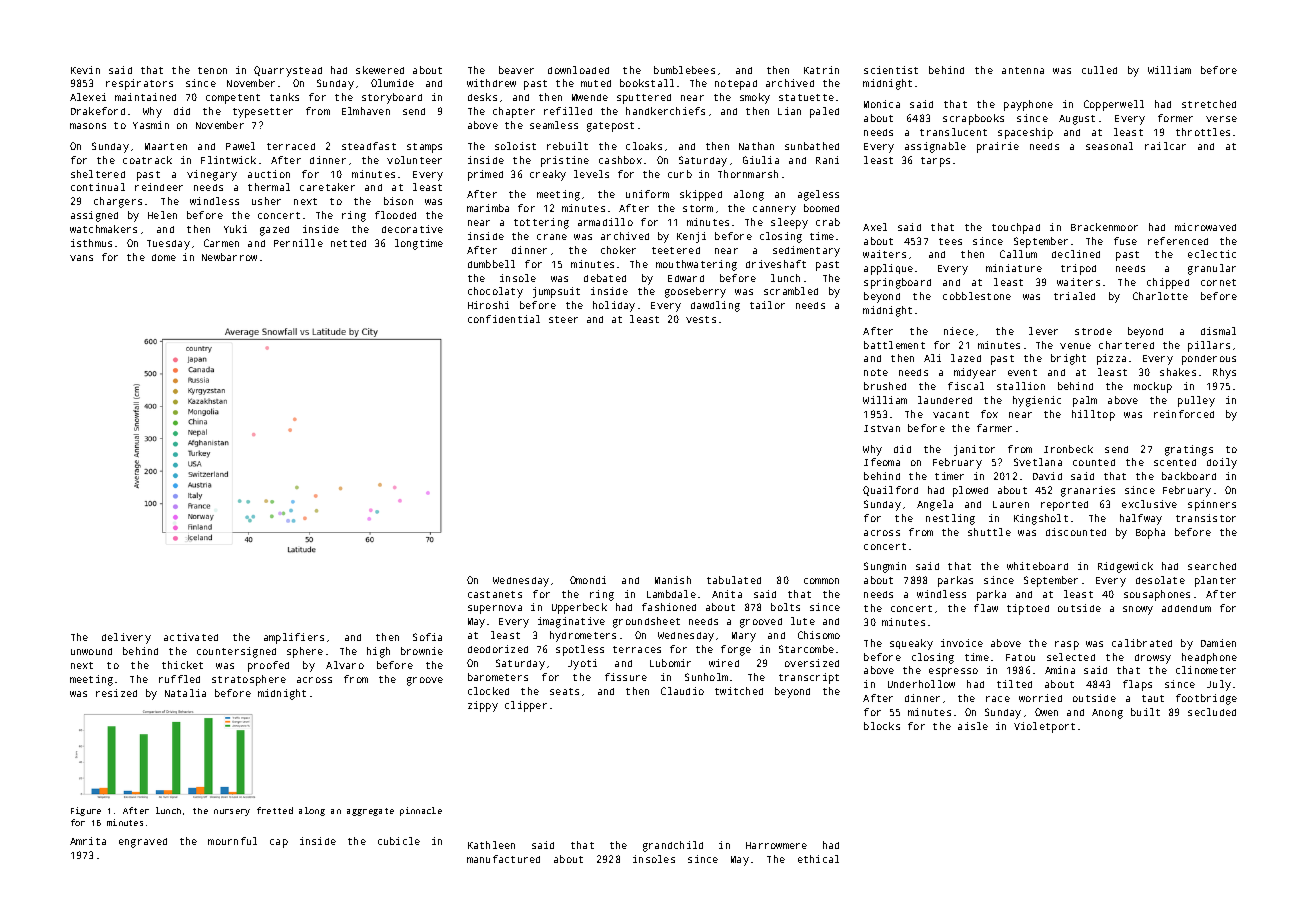 This image has height=924, width=1308. I want to click on confidential, so click(504, 319).
